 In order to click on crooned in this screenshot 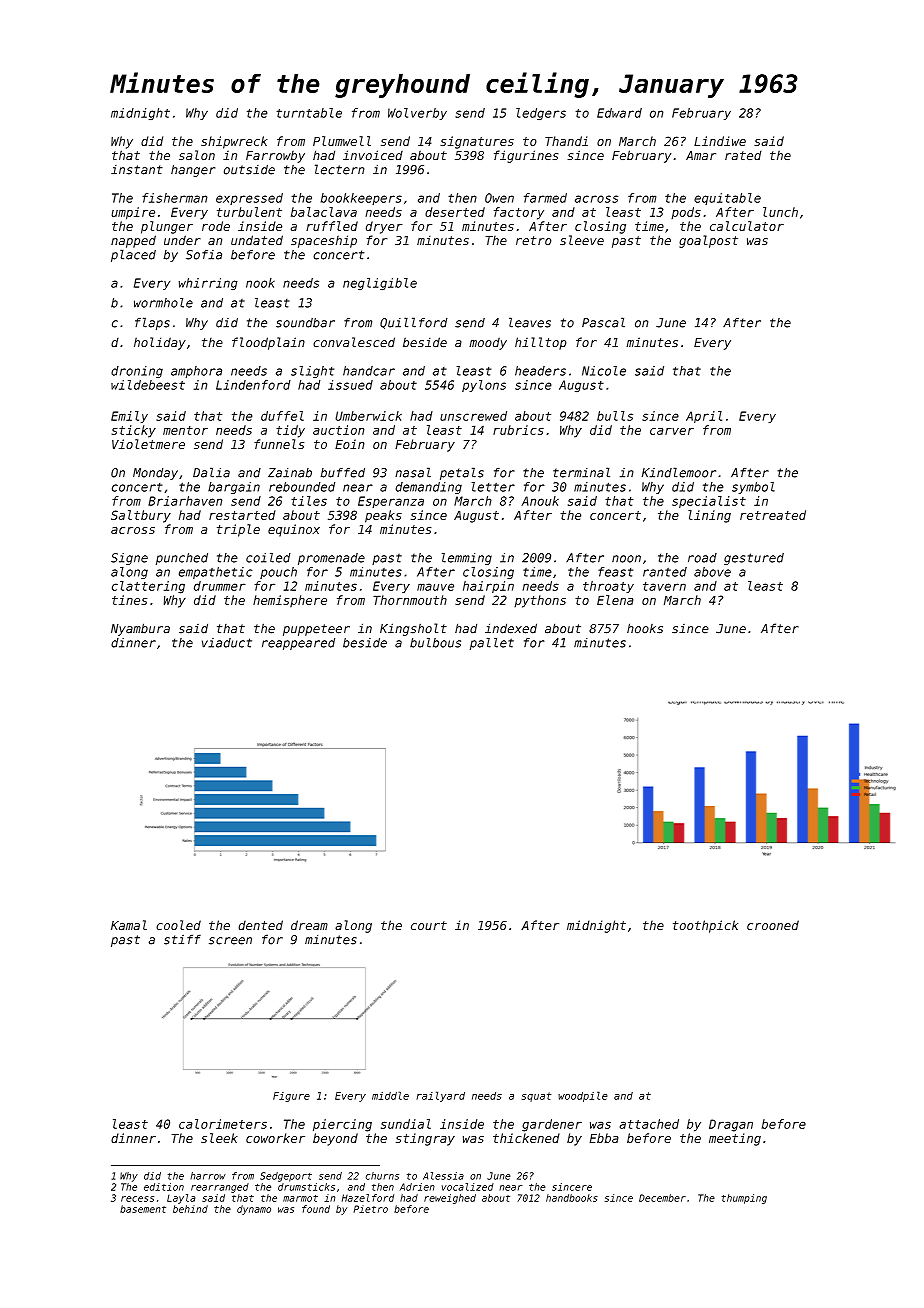, I will do `click(773, 925)`.
